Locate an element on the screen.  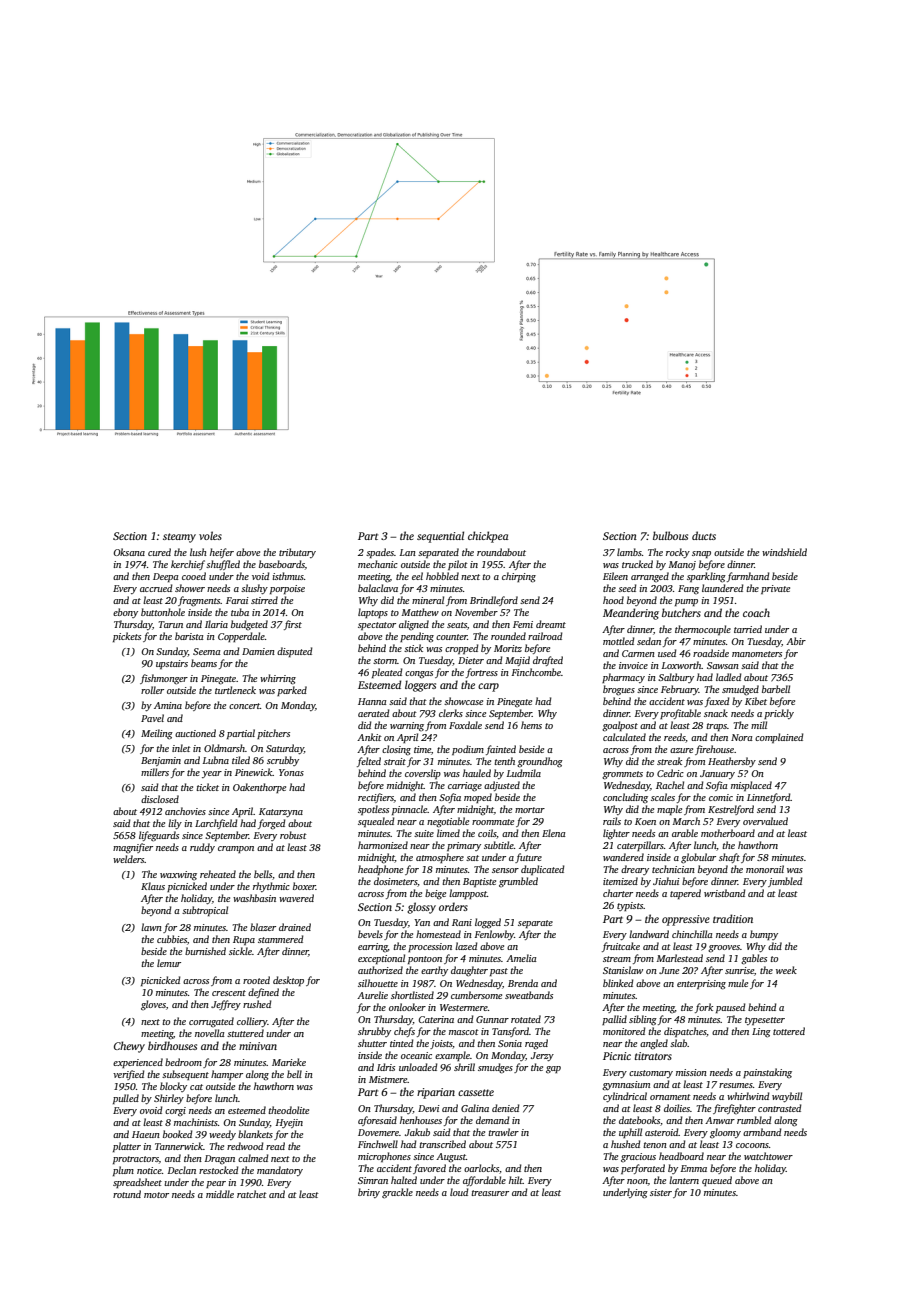
ducts is located at coordinates (704, 535).
